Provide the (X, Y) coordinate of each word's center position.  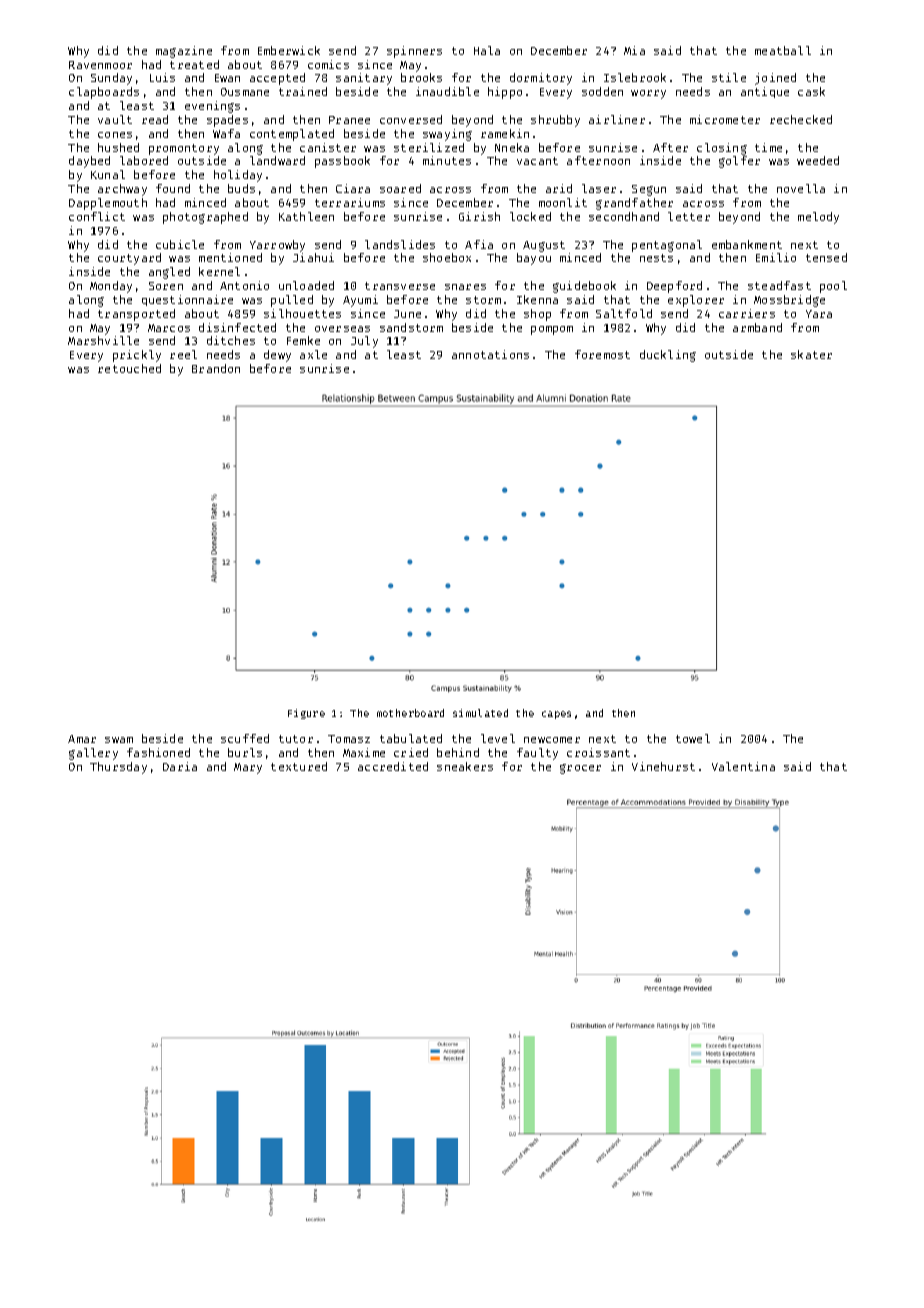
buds (241, 188)
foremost (602, 354)
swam (119, 740)
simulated (480, 713)
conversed (411, 119)
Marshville (103, 340)
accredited (393, 766)
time (768, 147)
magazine (184, 52)
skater (811, 354)
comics (328, 64)
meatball (783, 50)
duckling (668, 356)
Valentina (743, 766)
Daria (180, 766)
